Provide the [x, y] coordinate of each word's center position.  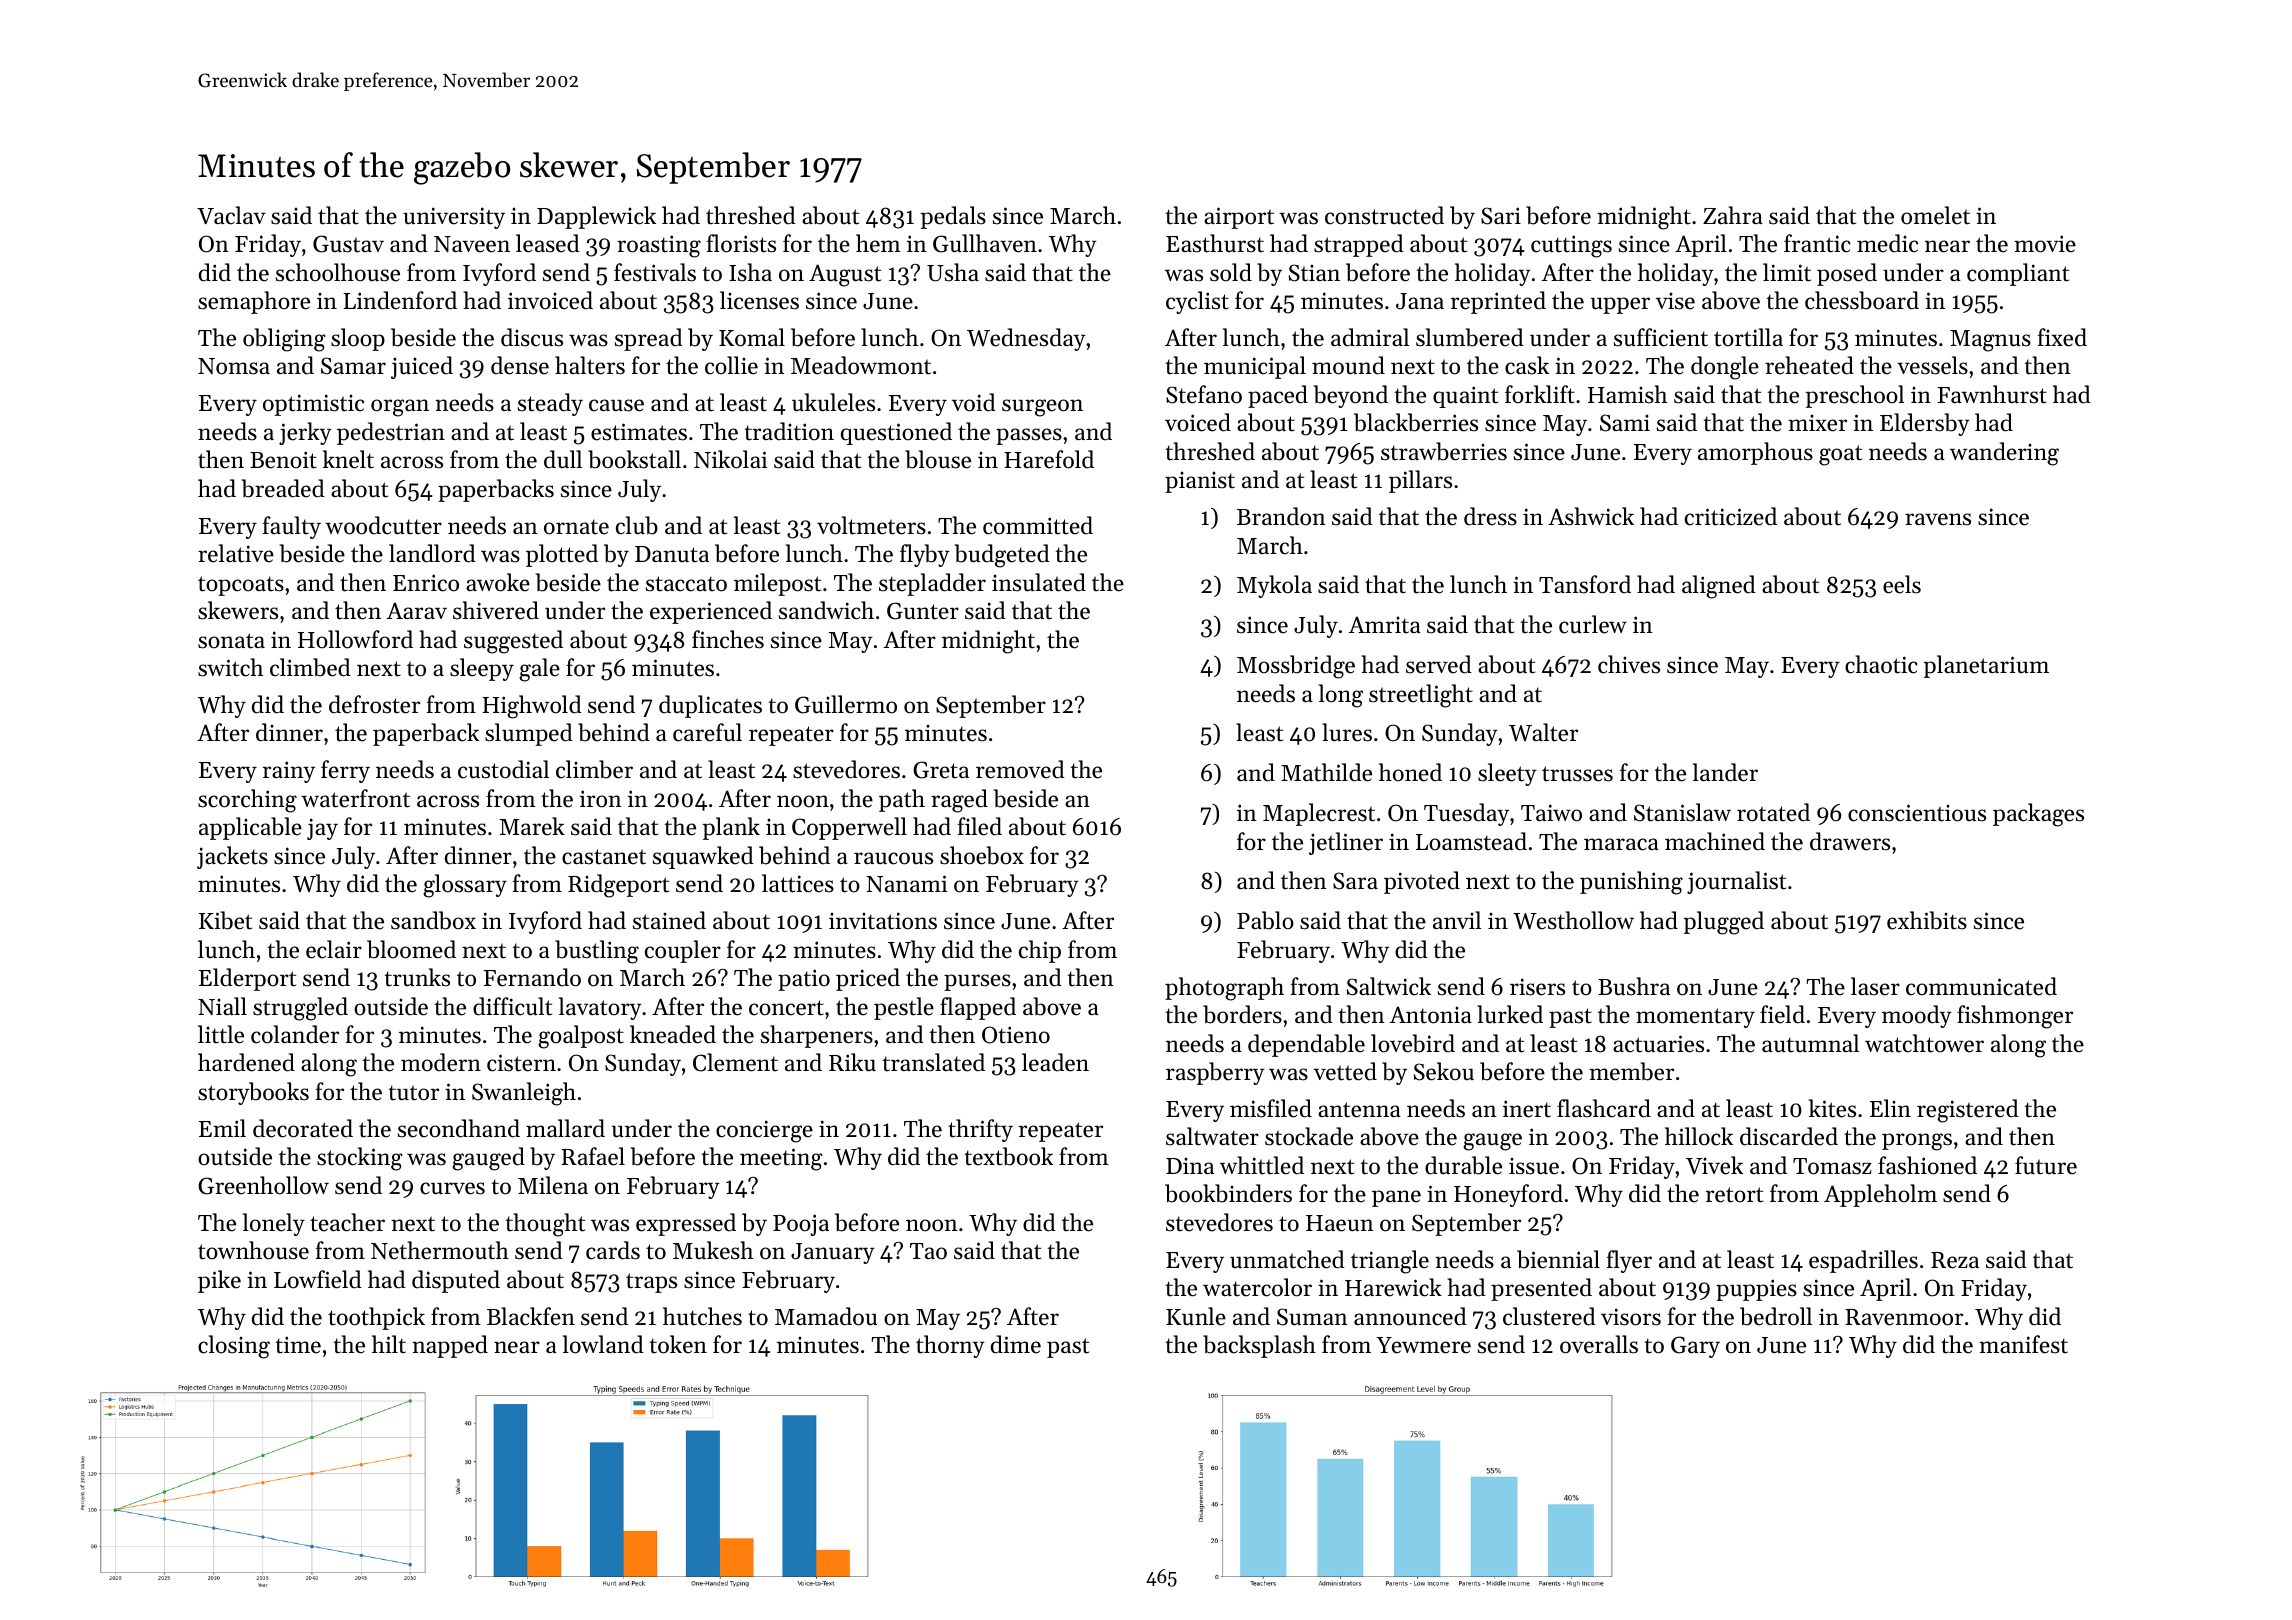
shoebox [982, 855]
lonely [274, 1224]
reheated [1809, 365]
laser [1875, 986]
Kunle [1196, 1316]
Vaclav [231, 215]
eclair [334, 949]
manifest [2023, 1344]
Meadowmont [861, 365]
